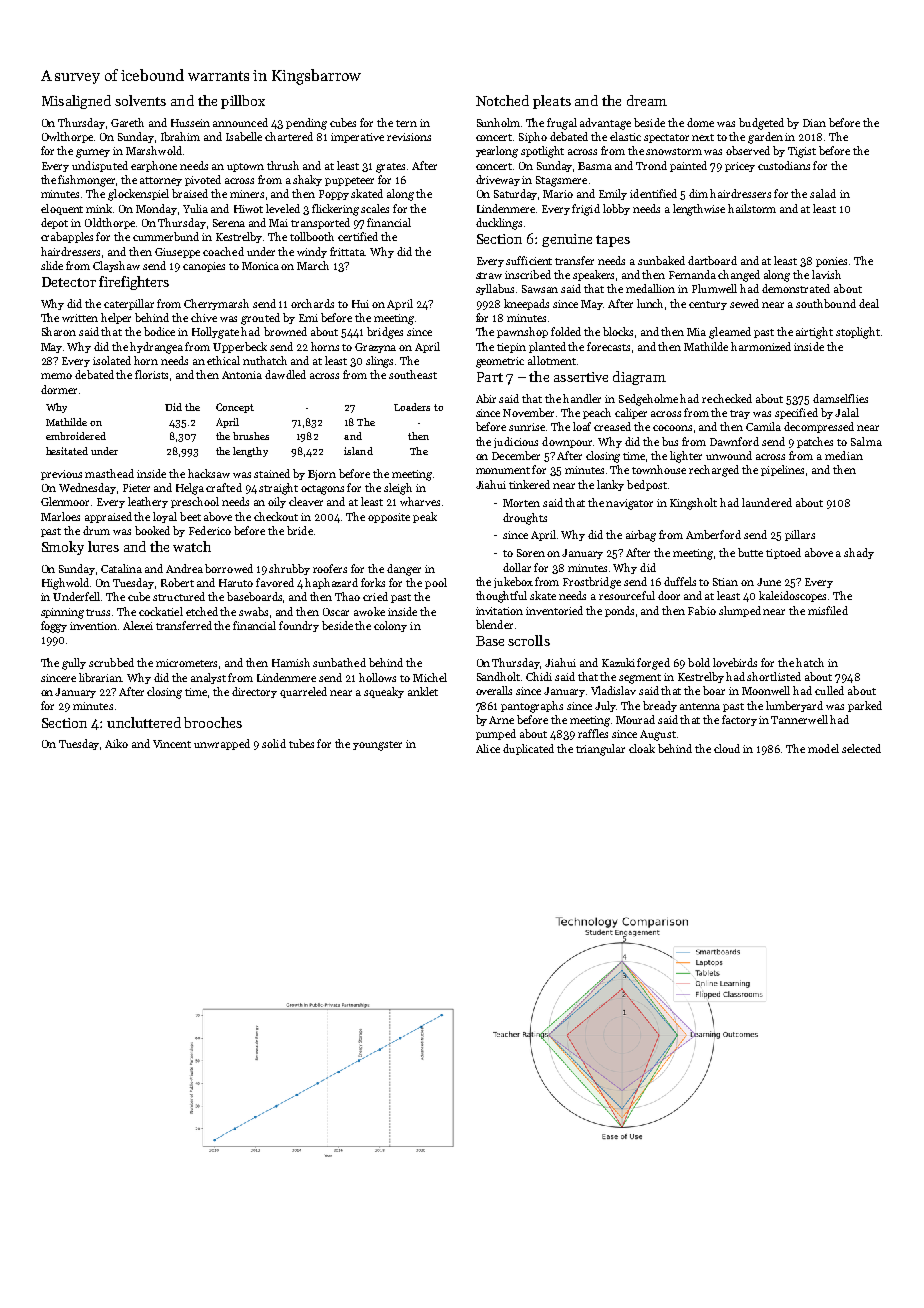 The width and height of the image is (924, 1308). What do you see at coordinates (858, 333) in the image?
I see `stoplight` at bounding box center [858, 333].
